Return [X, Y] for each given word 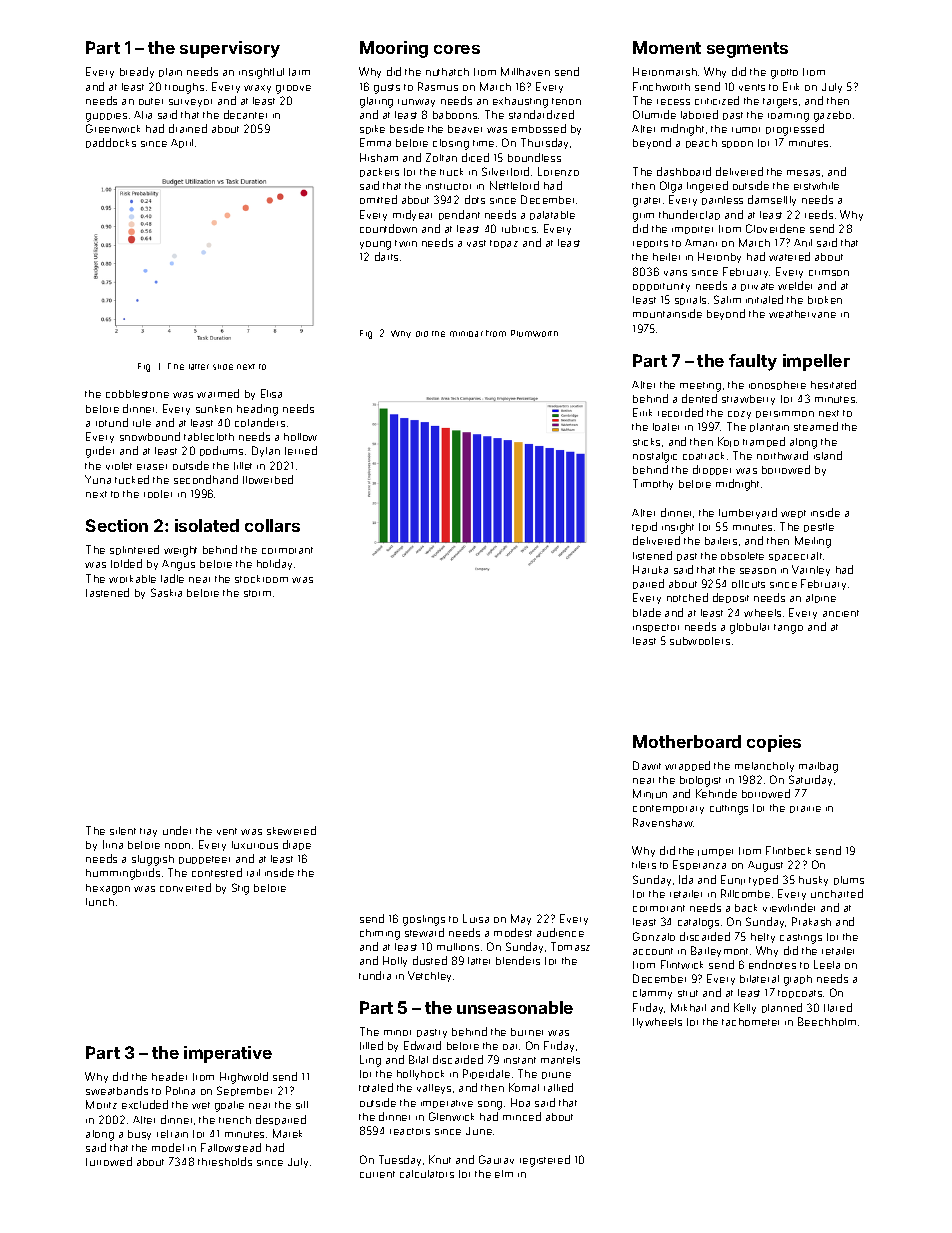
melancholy [764, 767]
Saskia [166, 592]
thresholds [225, 1161]
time [483, 143]
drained [188, 128]
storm [257, 593]
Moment [667, 47]
